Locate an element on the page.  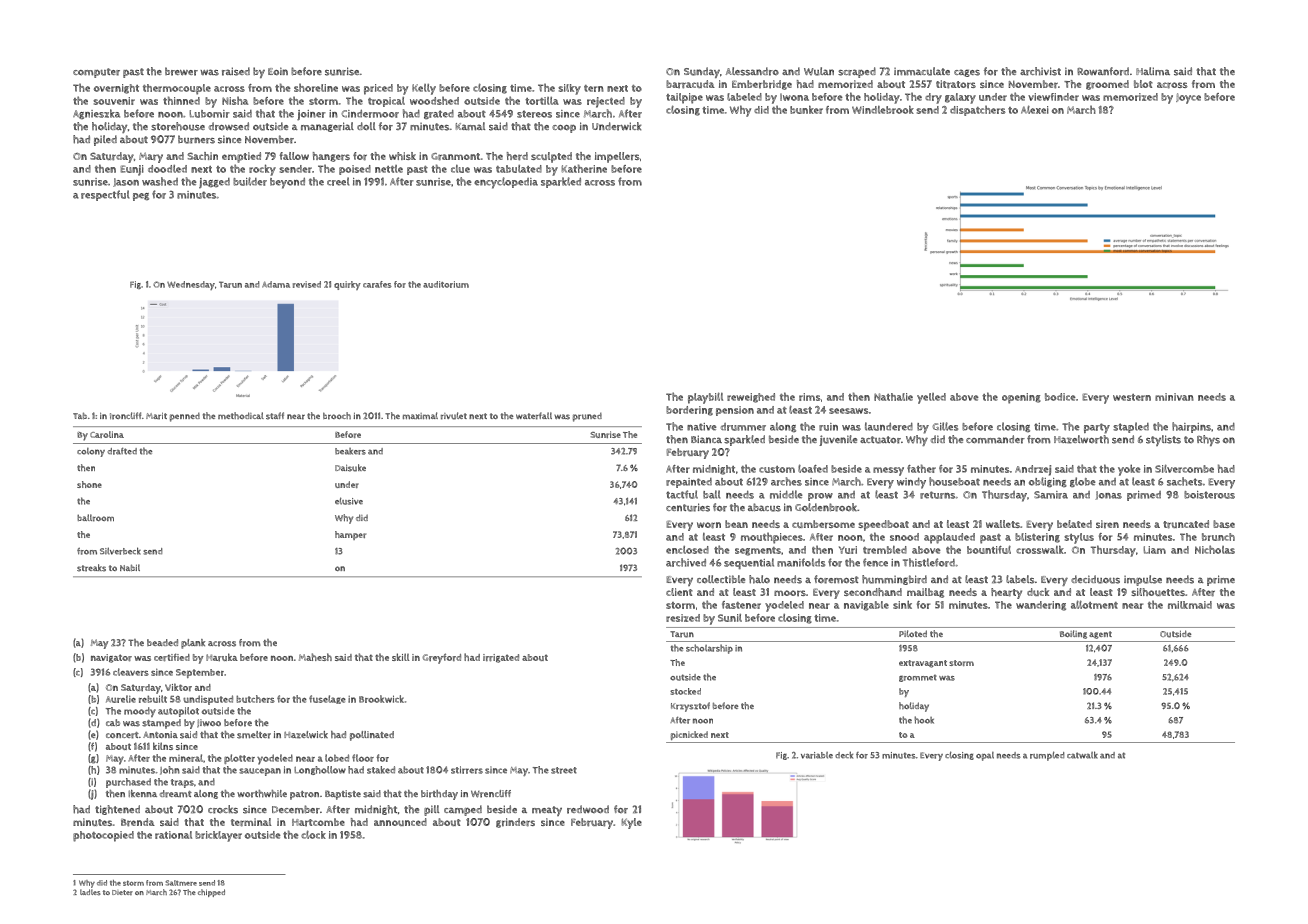
beakers is located at coordinates (350, 451).
